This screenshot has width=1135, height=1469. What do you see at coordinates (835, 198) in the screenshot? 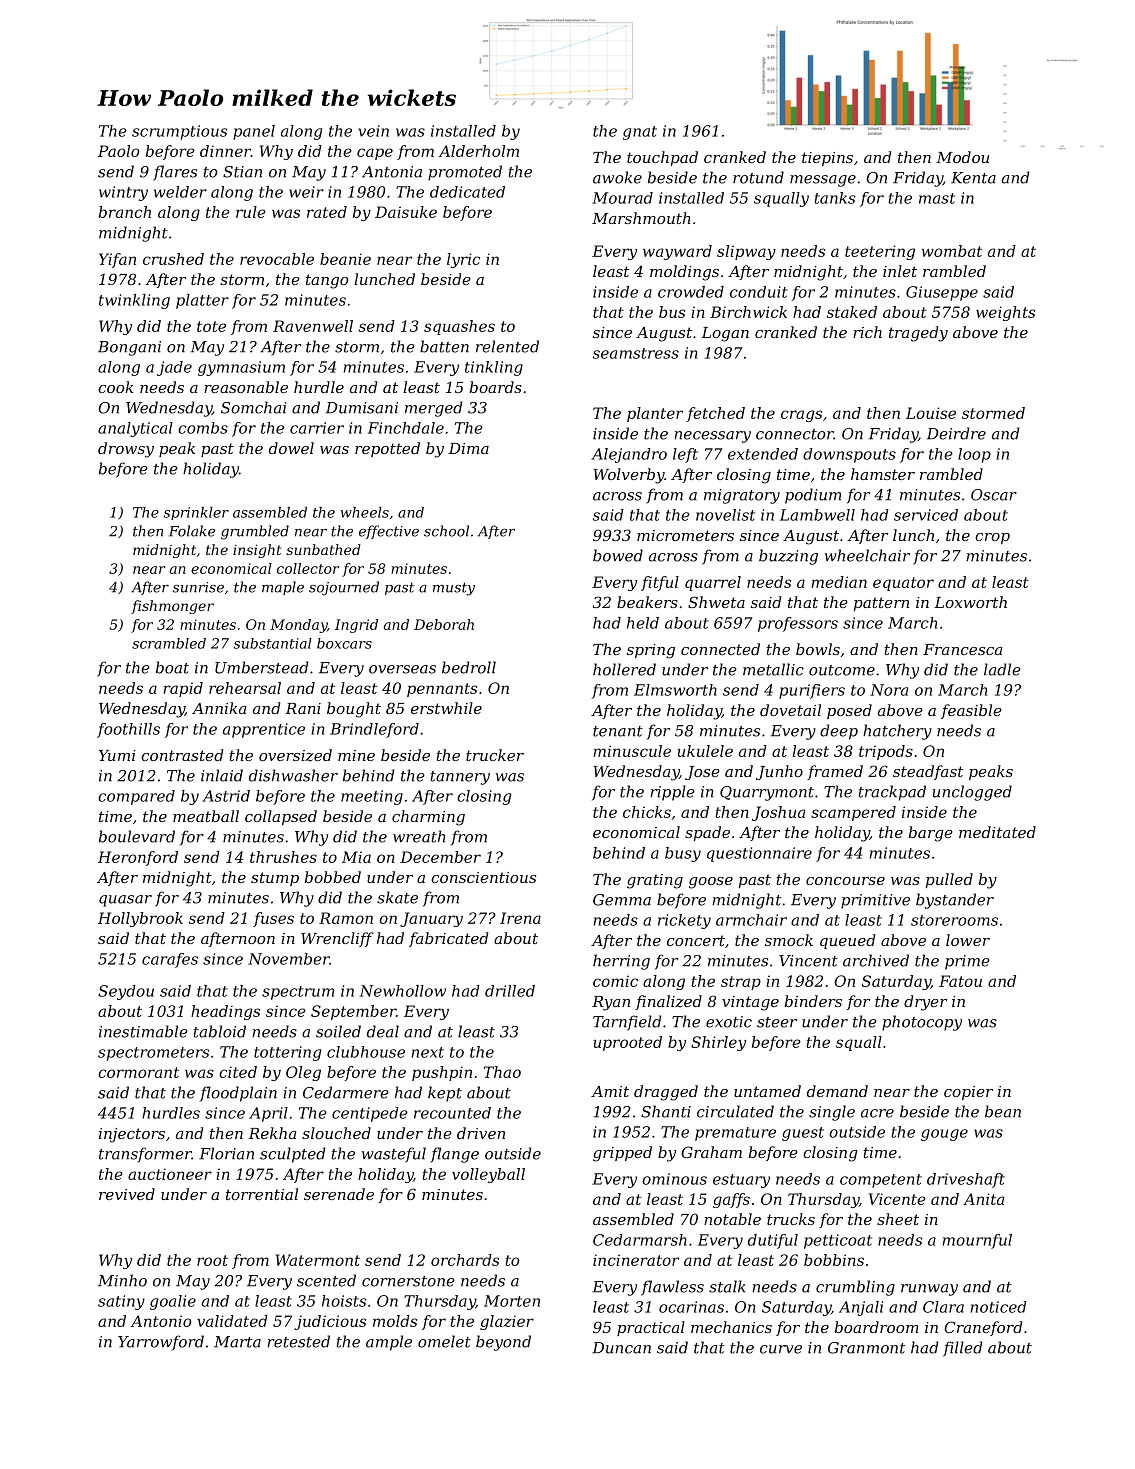
I see `tanks` at bounding box center [835, 198].
